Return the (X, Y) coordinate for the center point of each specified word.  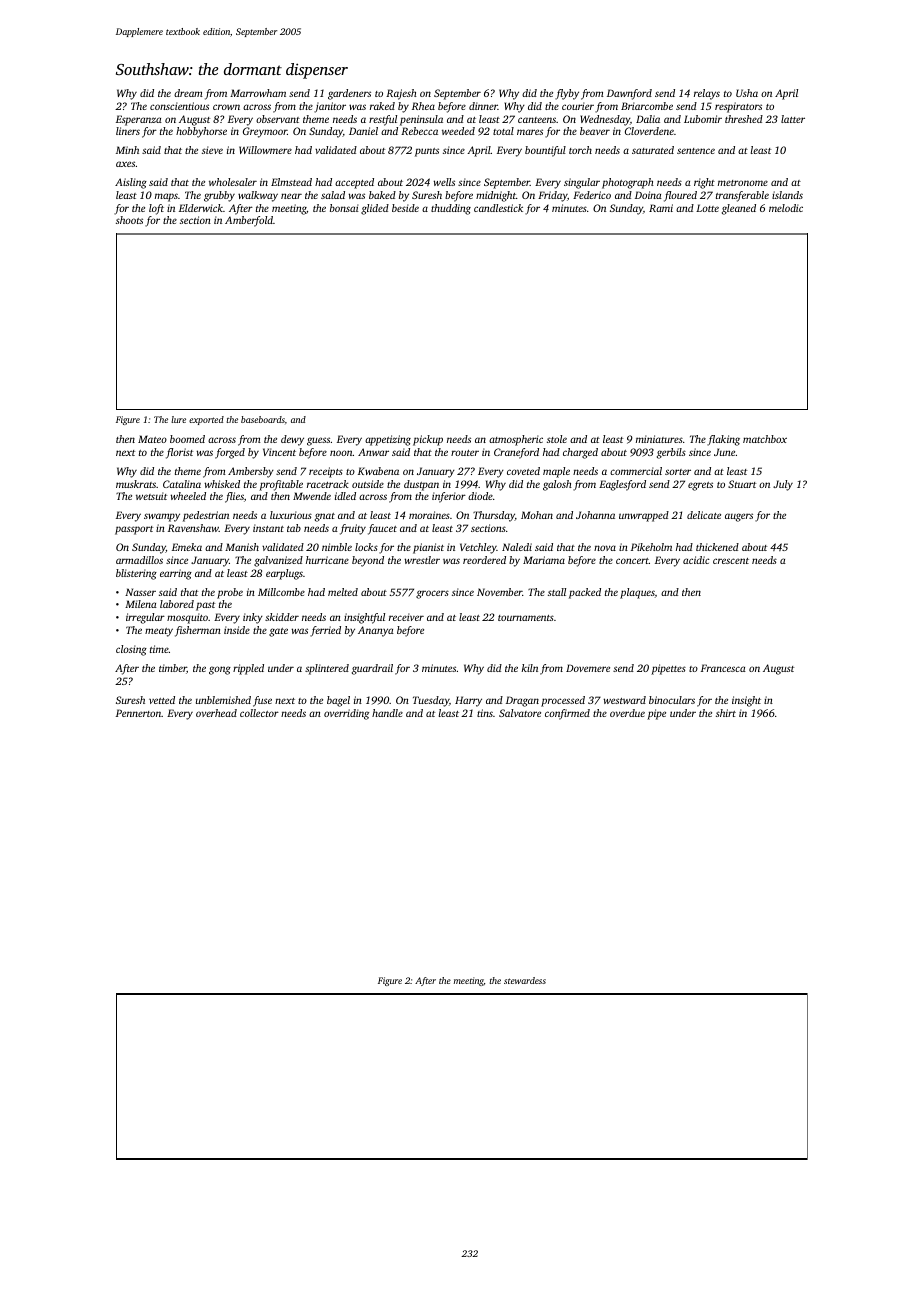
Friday (552, 196)
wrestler (422, 560)
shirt (726, 713)
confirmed (567, 714)
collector (259, 713)
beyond (368, 561)
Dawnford (629, 94)
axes (125, 164)
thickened (717, 547)
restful (383, 120)
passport (134, 530)
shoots (129, 220)
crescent (731, 561)
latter (793, 119)
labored (177, 604)
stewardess (525, 980)
